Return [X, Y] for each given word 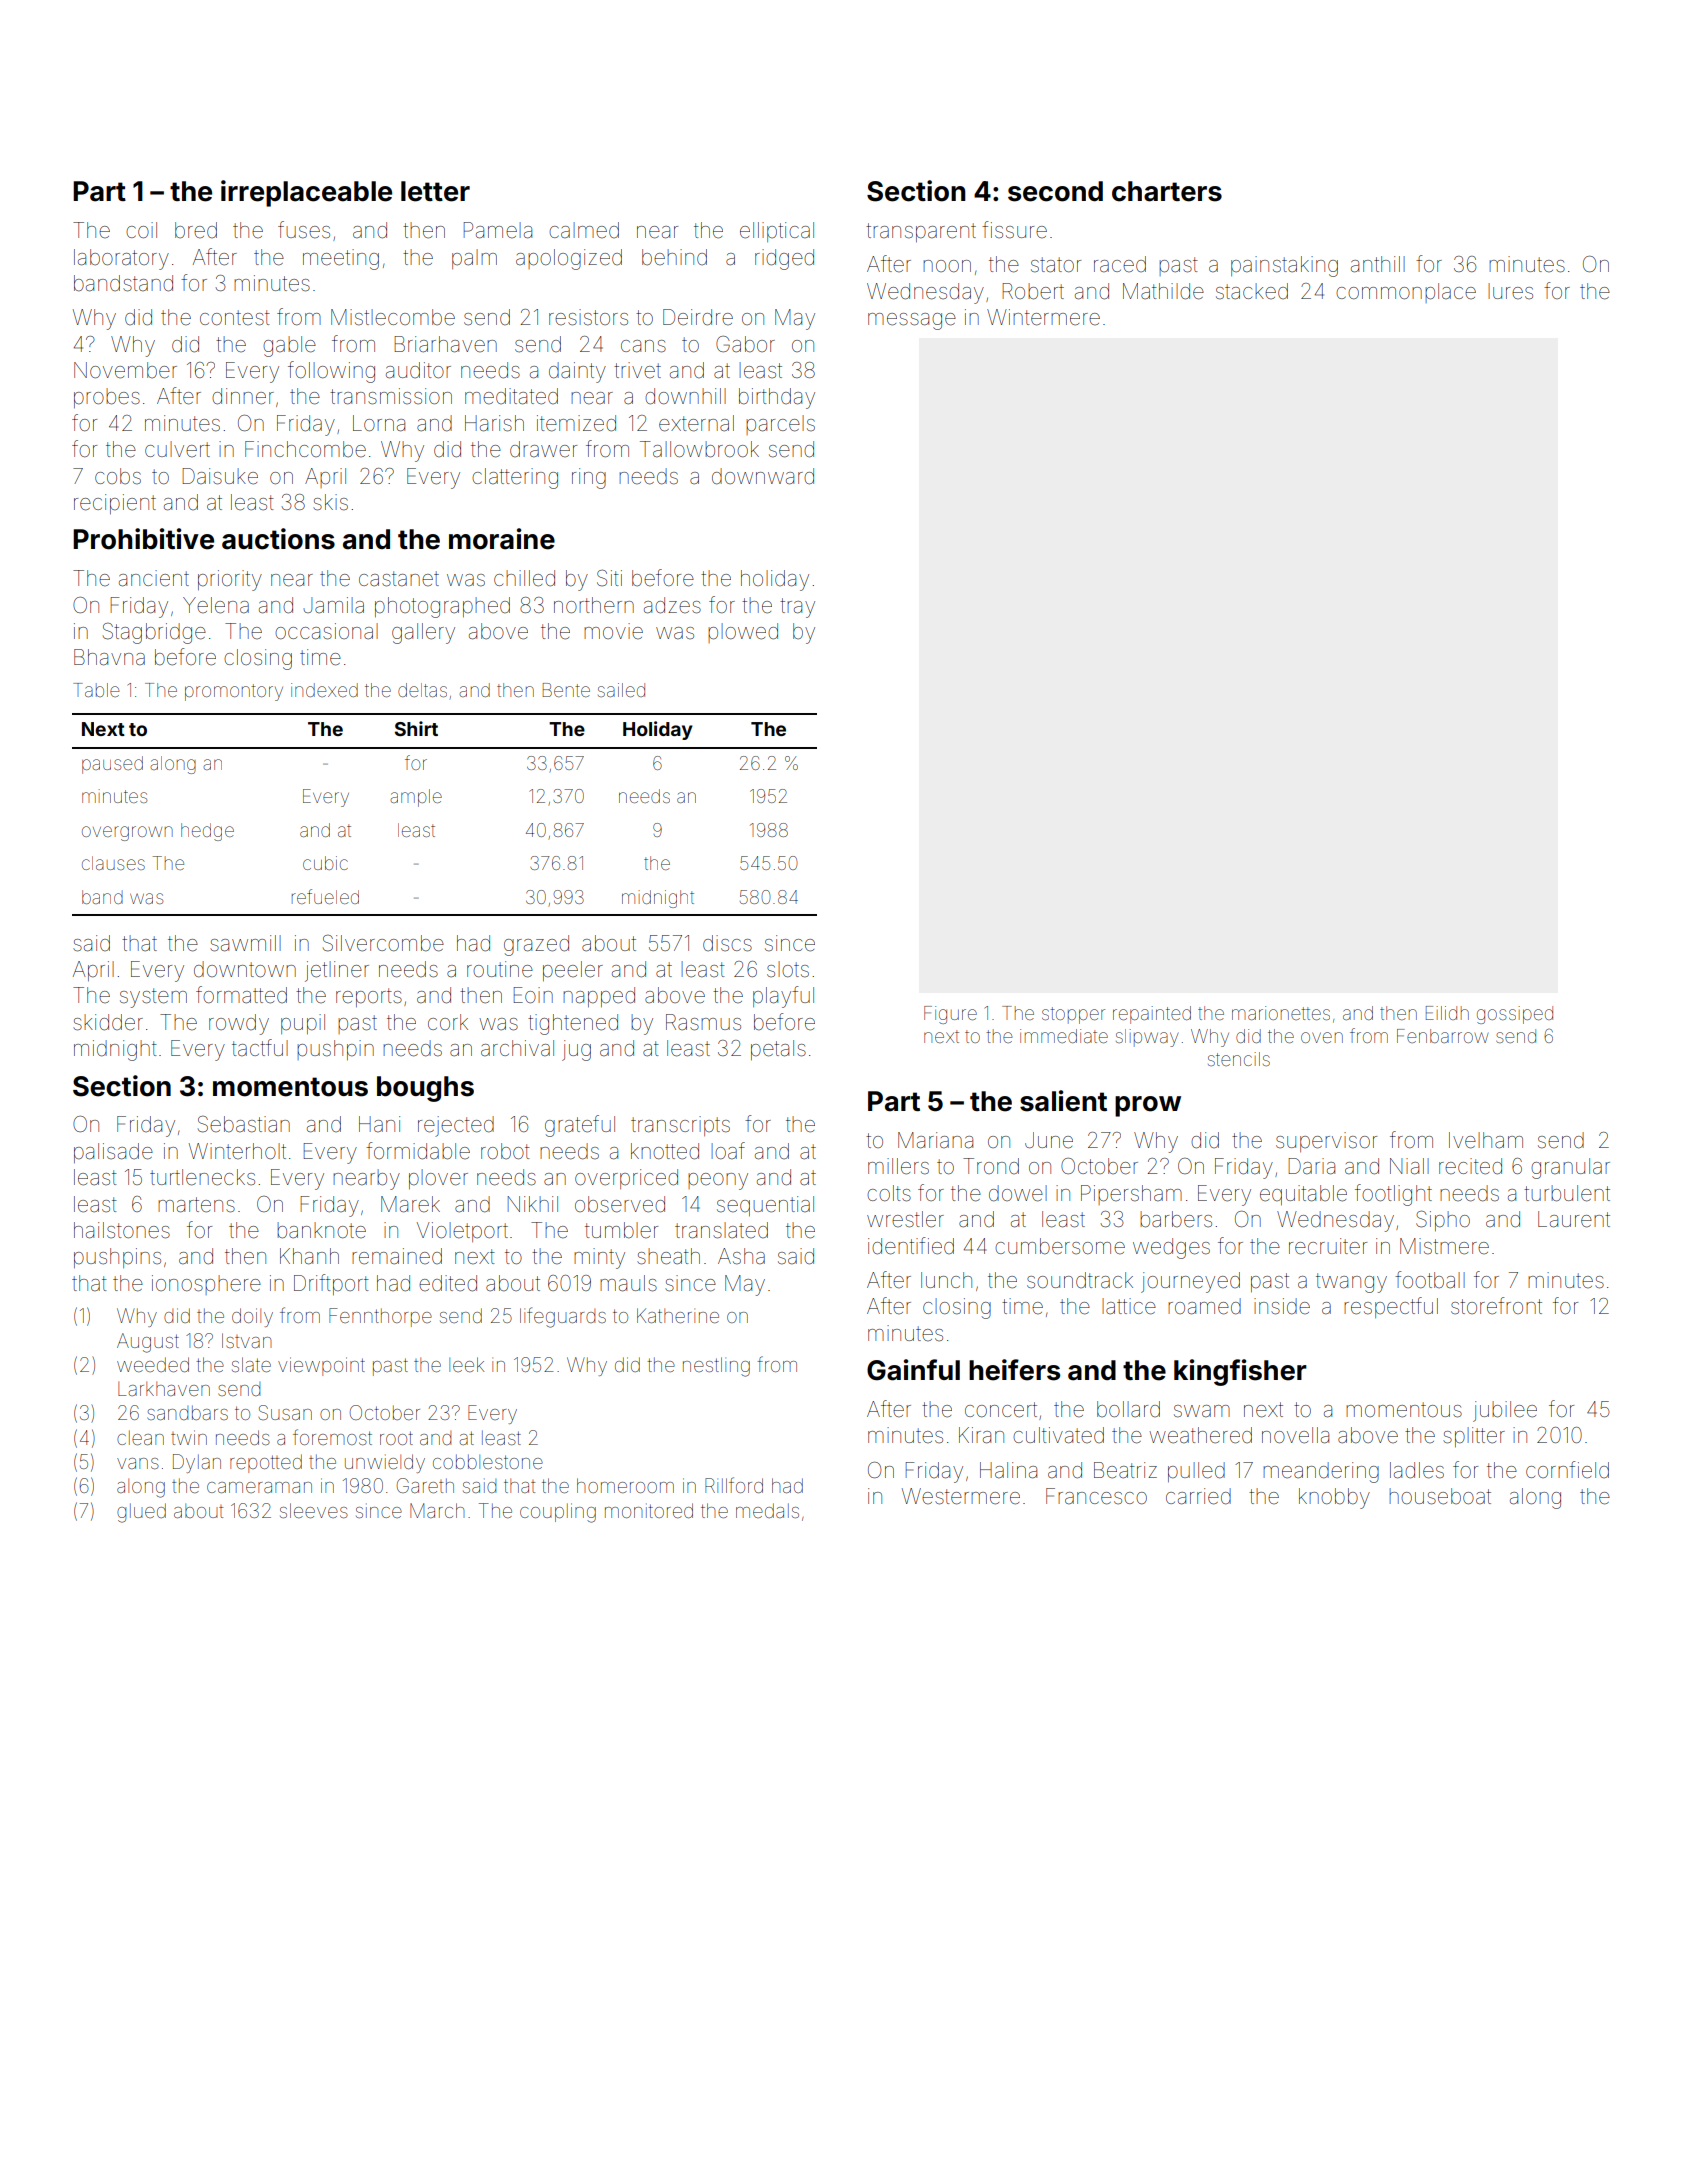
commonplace [1406, 293]
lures [1510, 291]
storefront [1496, 1306]
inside [1282, 1306]
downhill [685, 396]
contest [235, 318]
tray [797, 608]
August [148, 1343]
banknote [321, 1230]
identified [911, 1246]
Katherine [678, 1315]
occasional [326, 631]
